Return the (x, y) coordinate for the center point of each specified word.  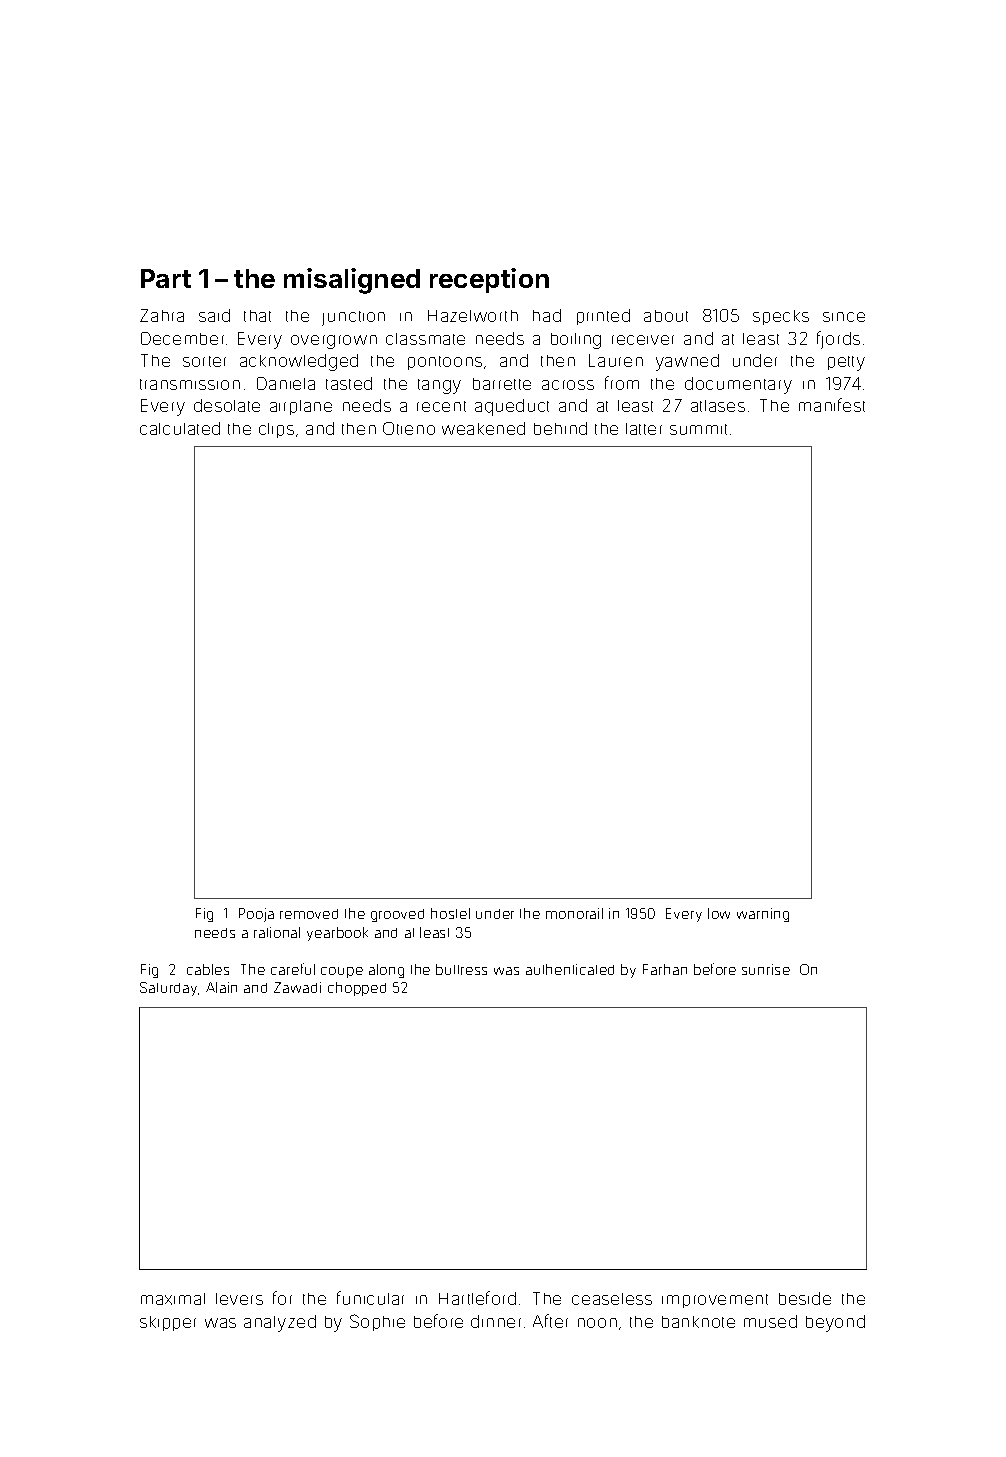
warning (763, 915)
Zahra (162, 315)
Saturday (168, 989)
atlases (718, 406)
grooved (397, 915)
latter (644, 429)
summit (698, 429)
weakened (483, 428)
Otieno (409, 428)
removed (309, 914)
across (568, 385)
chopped (357, 989)
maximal (173, 1299)
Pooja (256, 915)
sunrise (766, 969)
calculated (180, 428)
